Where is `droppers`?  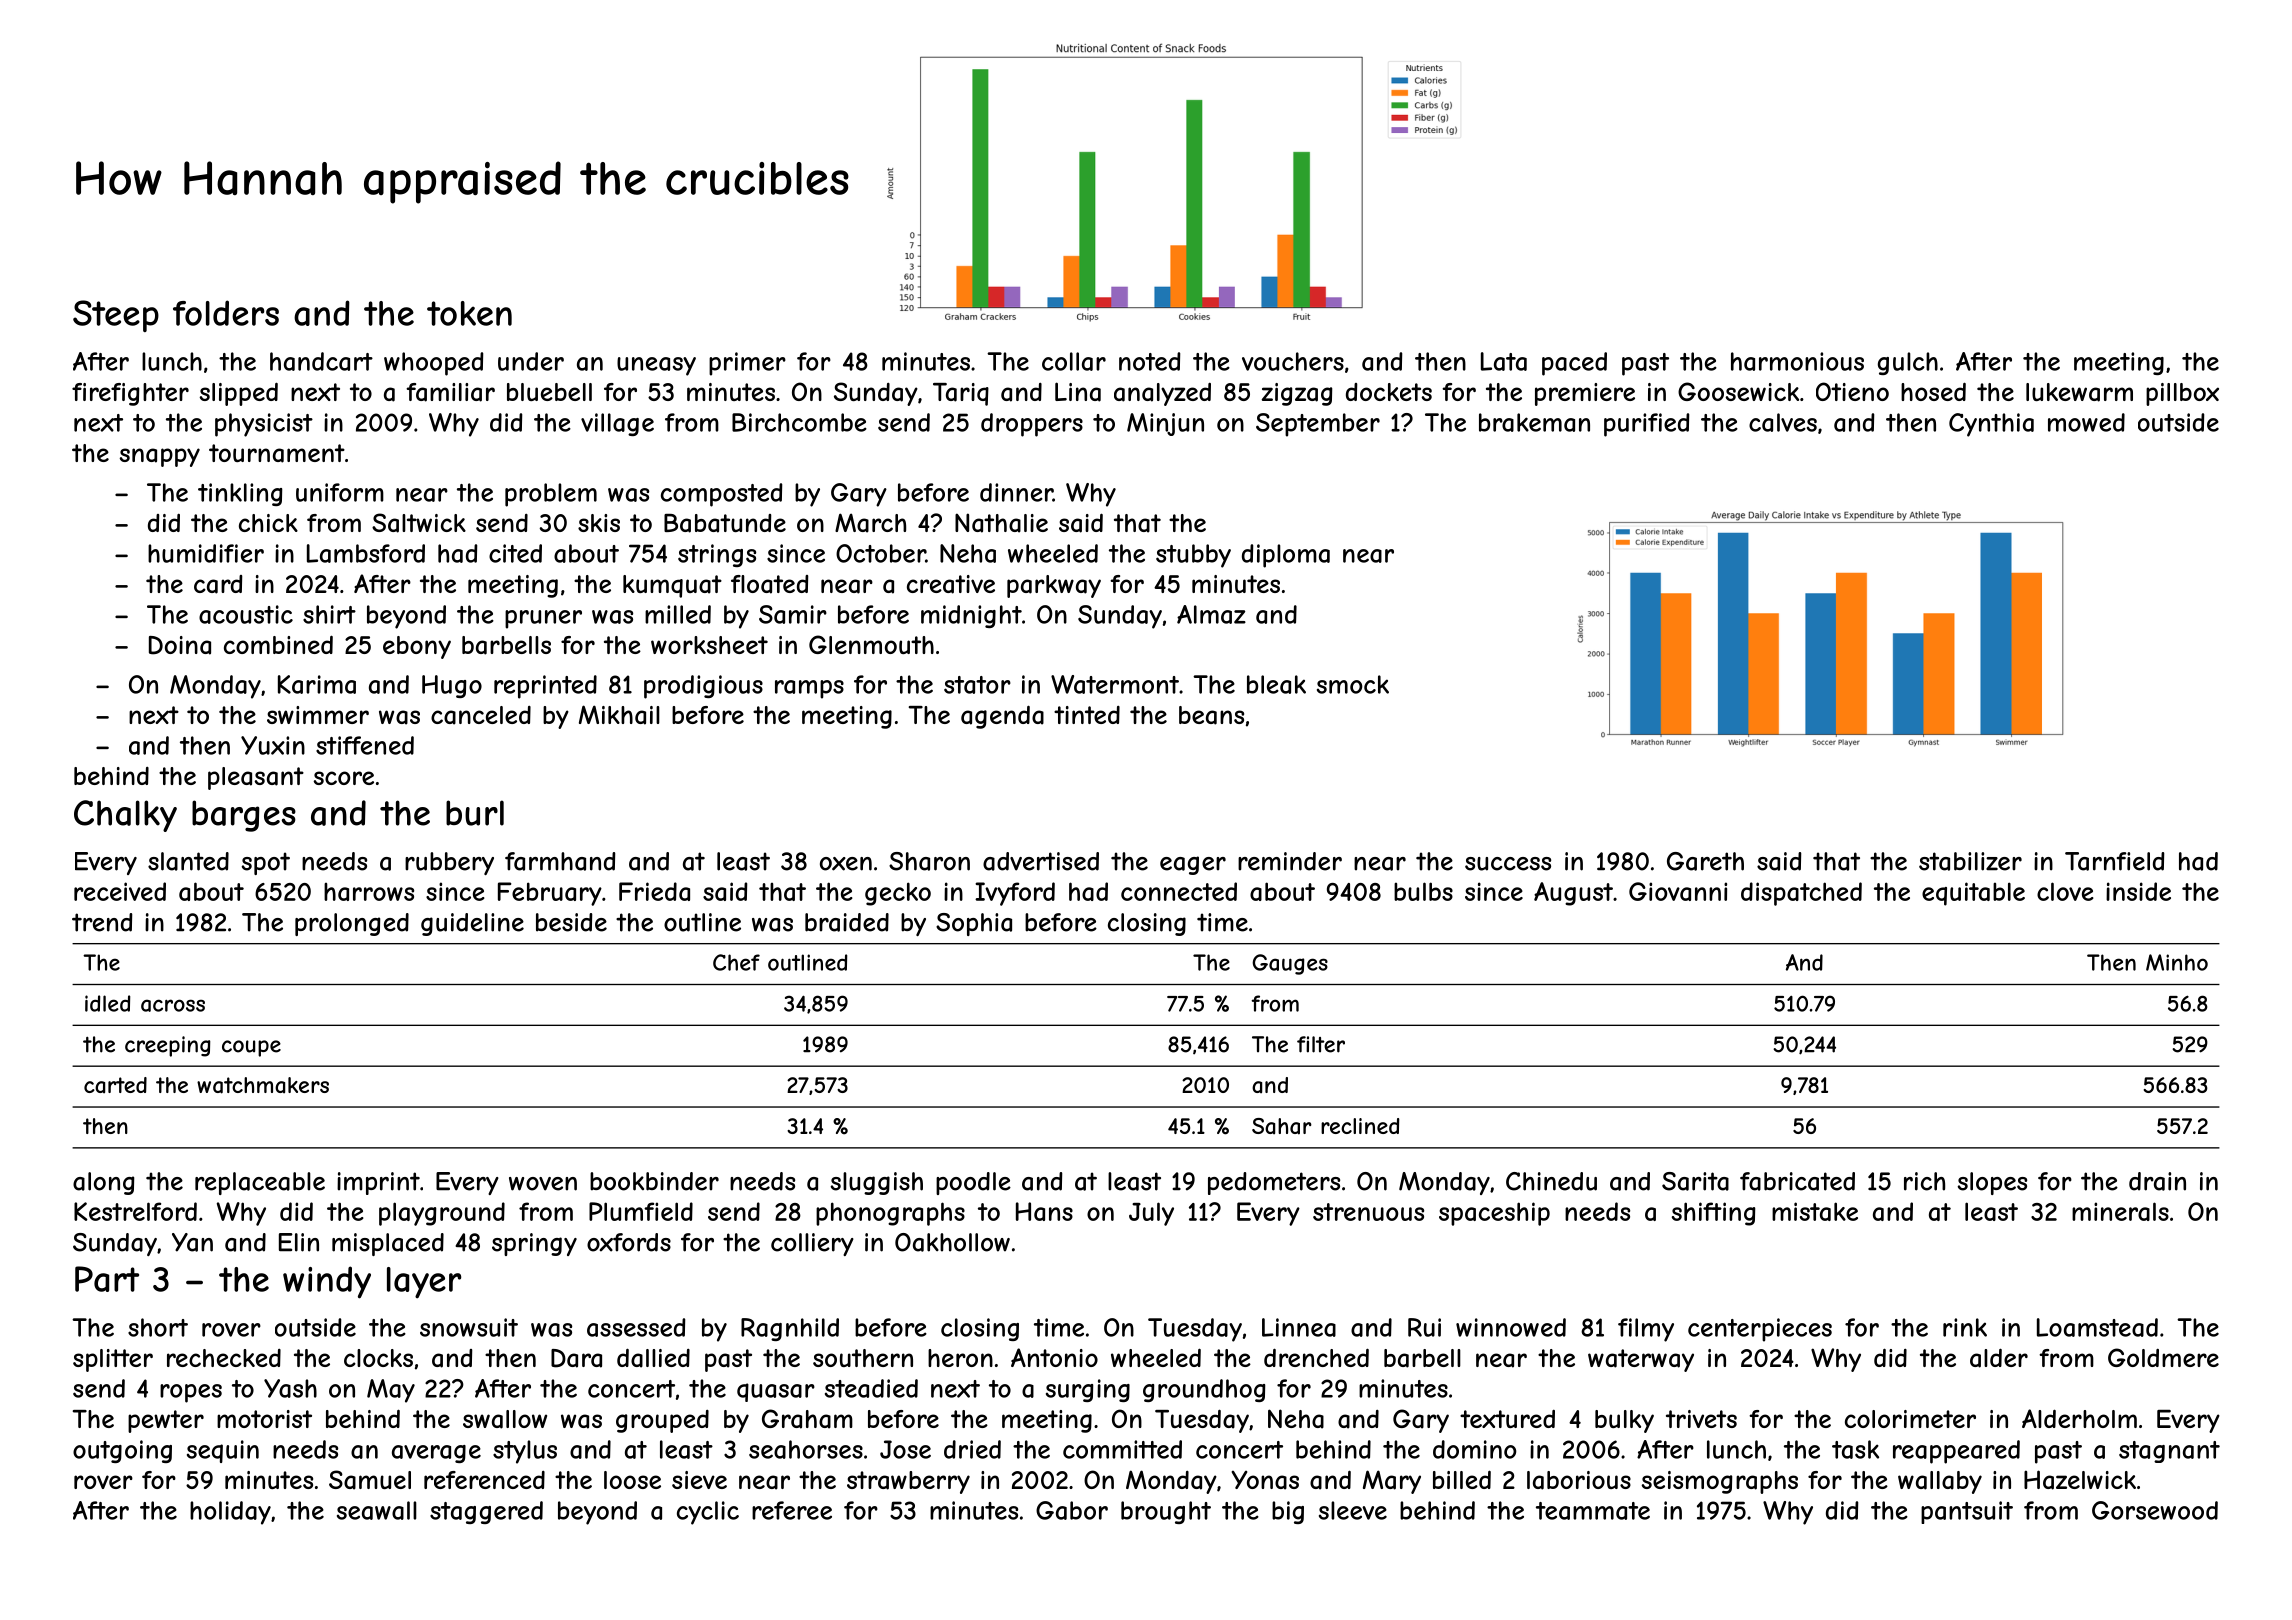 droppers is located at coordinates (1032, 425).
